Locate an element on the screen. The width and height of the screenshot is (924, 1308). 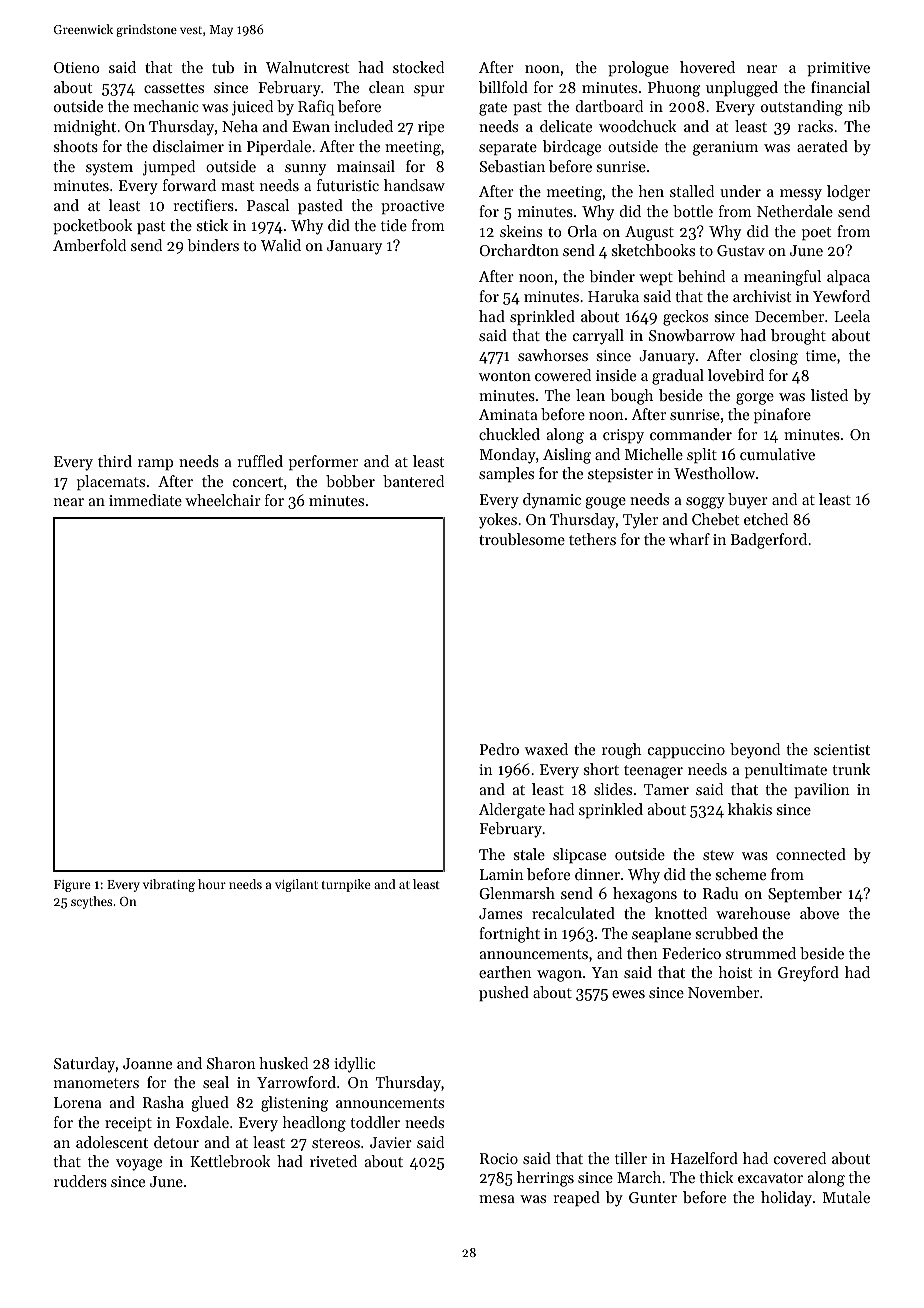
Walnutcrest is located at coordinates (307, 67).
